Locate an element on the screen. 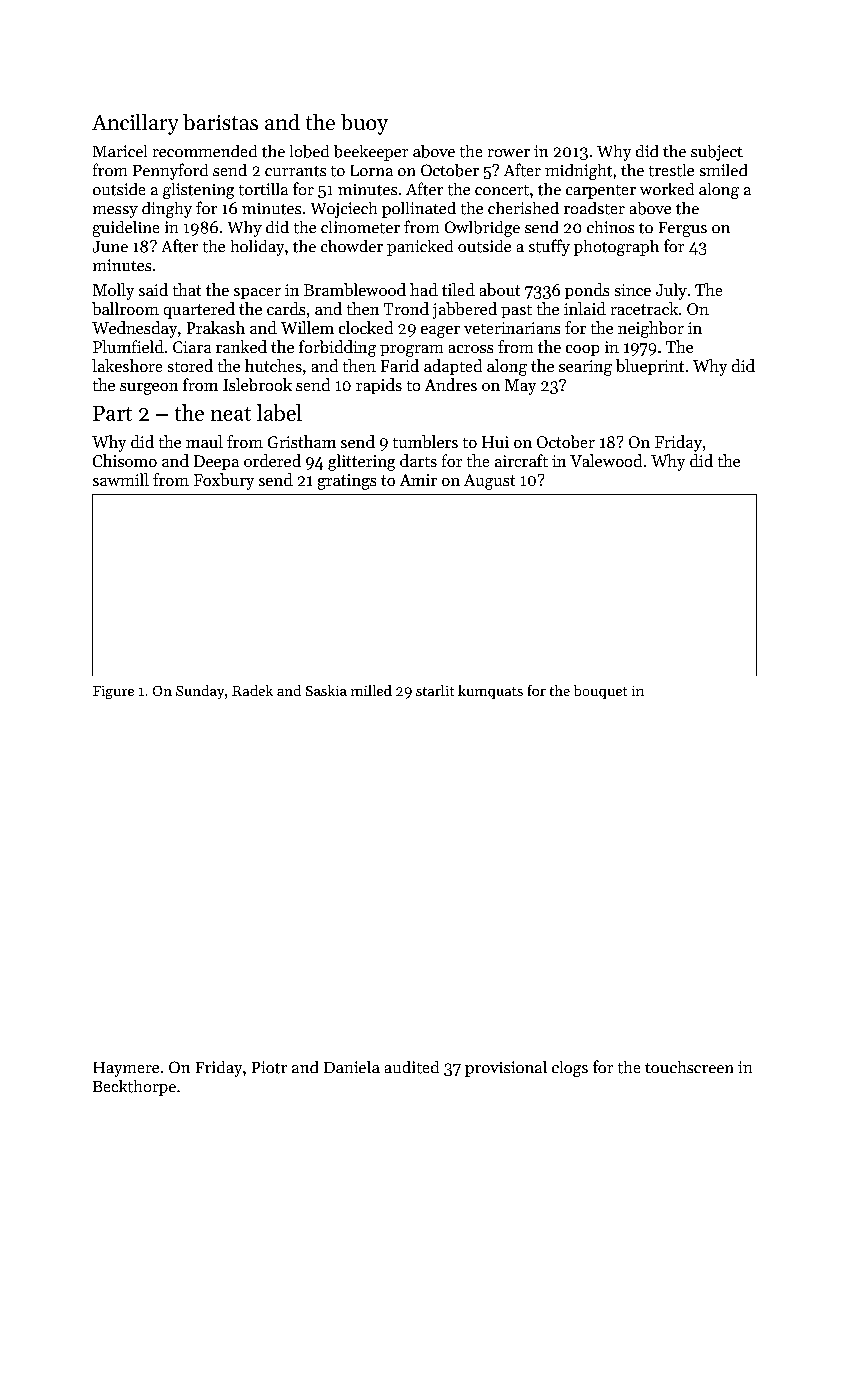 This screenshot has height=1400, width=849. Maricel is located at coordinates (120, 151).
